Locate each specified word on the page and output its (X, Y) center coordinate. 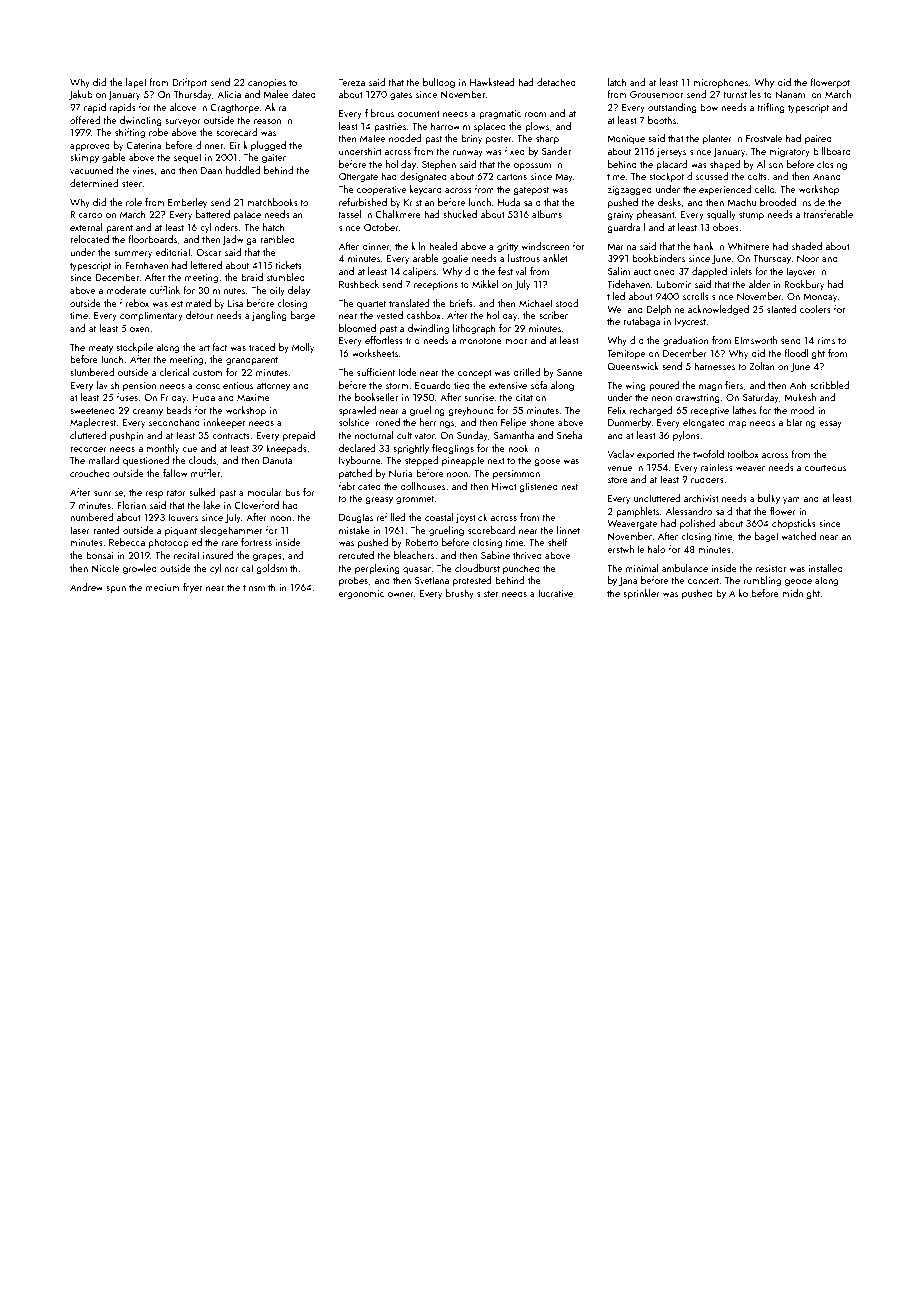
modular (264, 492)
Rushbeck (359, 284)
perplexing (377, 569)
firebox (134, 303)
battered (213, 214)
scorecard (236, 132)
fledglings (453, 449)
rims (826, 340)
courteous (825, 468)
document (418, 113)
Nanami (791, 94)
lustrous (524, 258)
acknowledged (718, 310)
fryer (192, 588)
